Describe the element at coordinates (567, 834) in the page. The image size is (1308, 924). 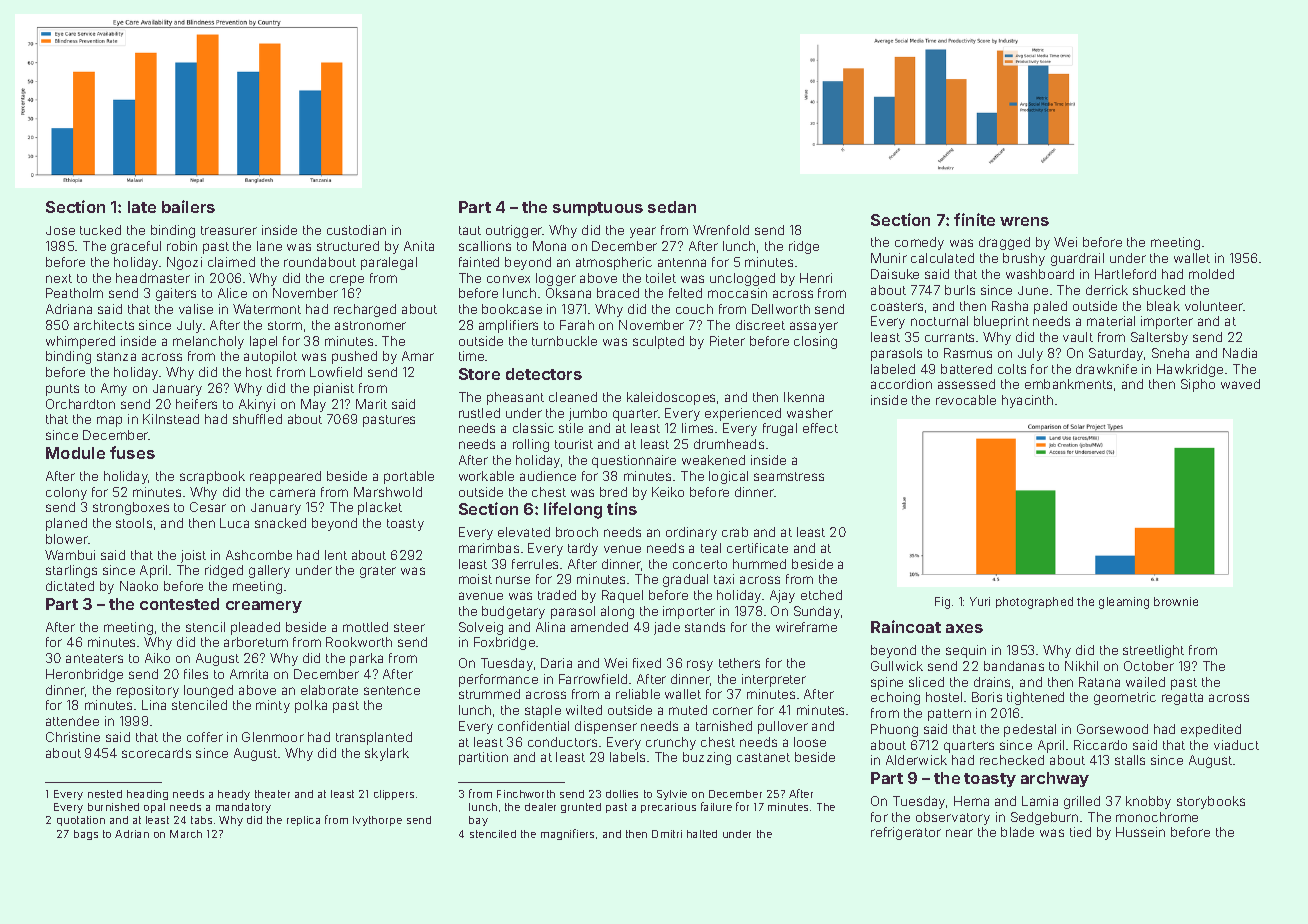
I see `magnifiers` at that location.
